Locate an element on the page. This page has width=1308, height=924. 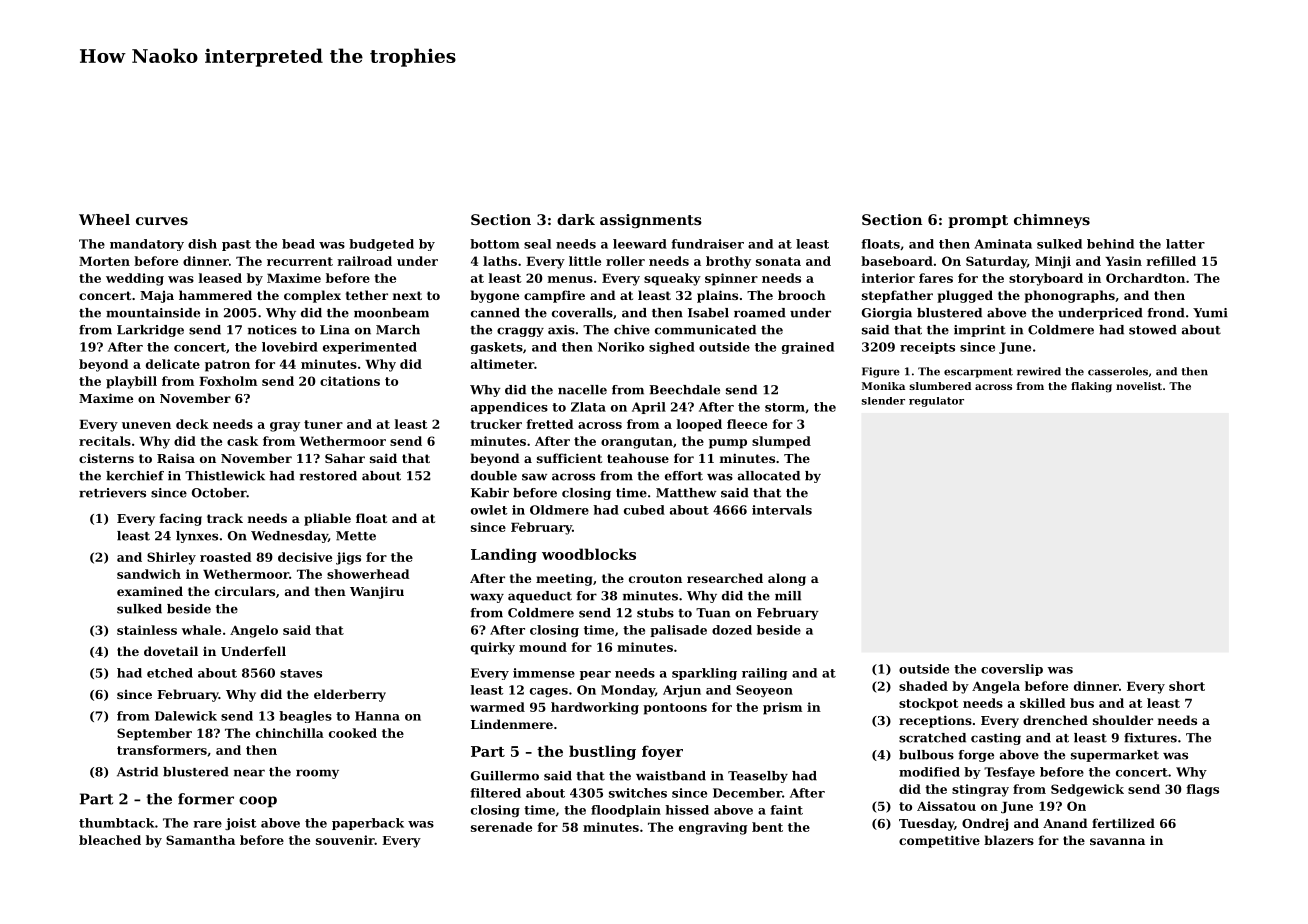
imprint is located at coordinates (980, 331).
